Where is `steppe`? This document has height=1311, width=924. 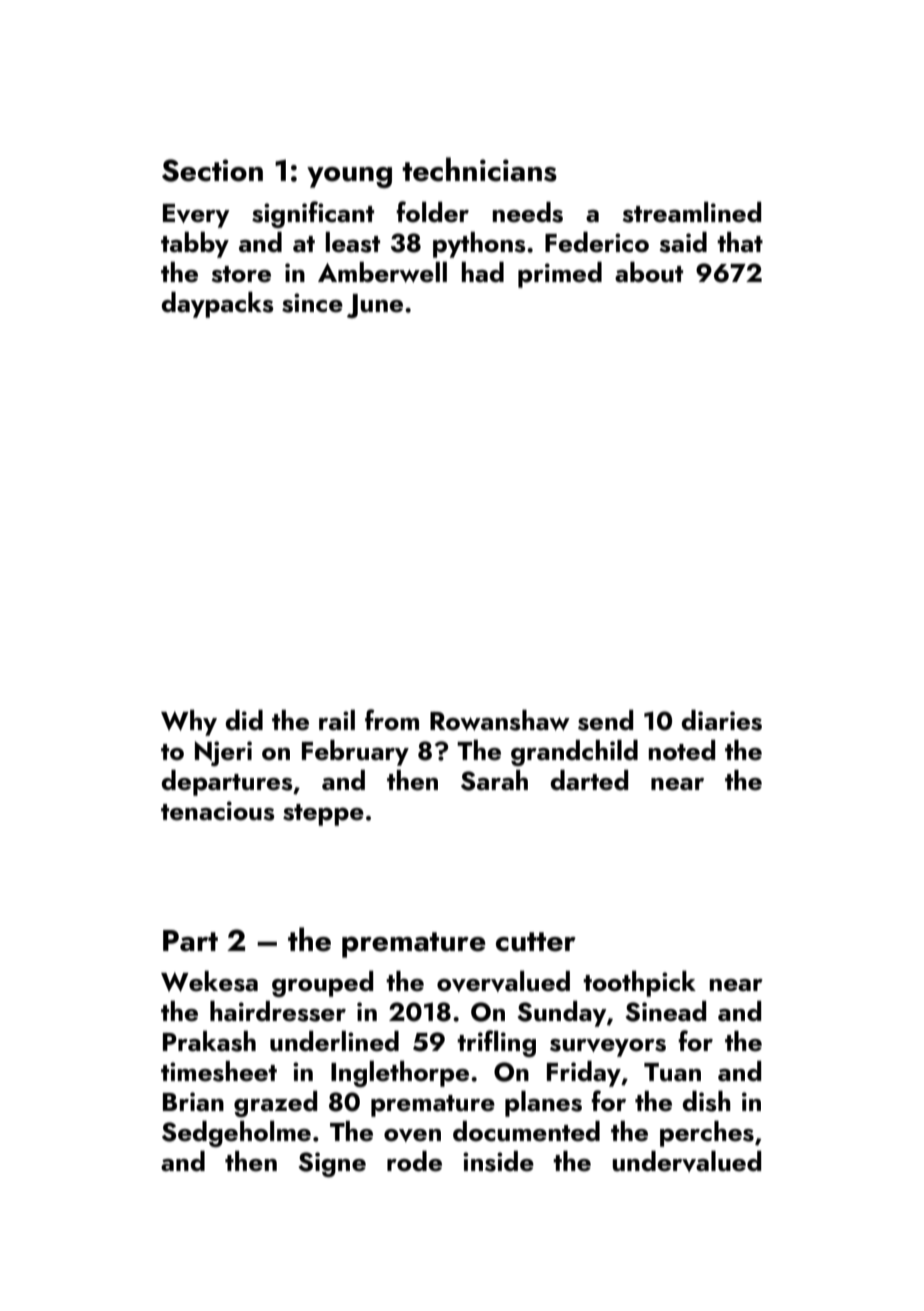
steppe is located at coordinates (323, 815).
